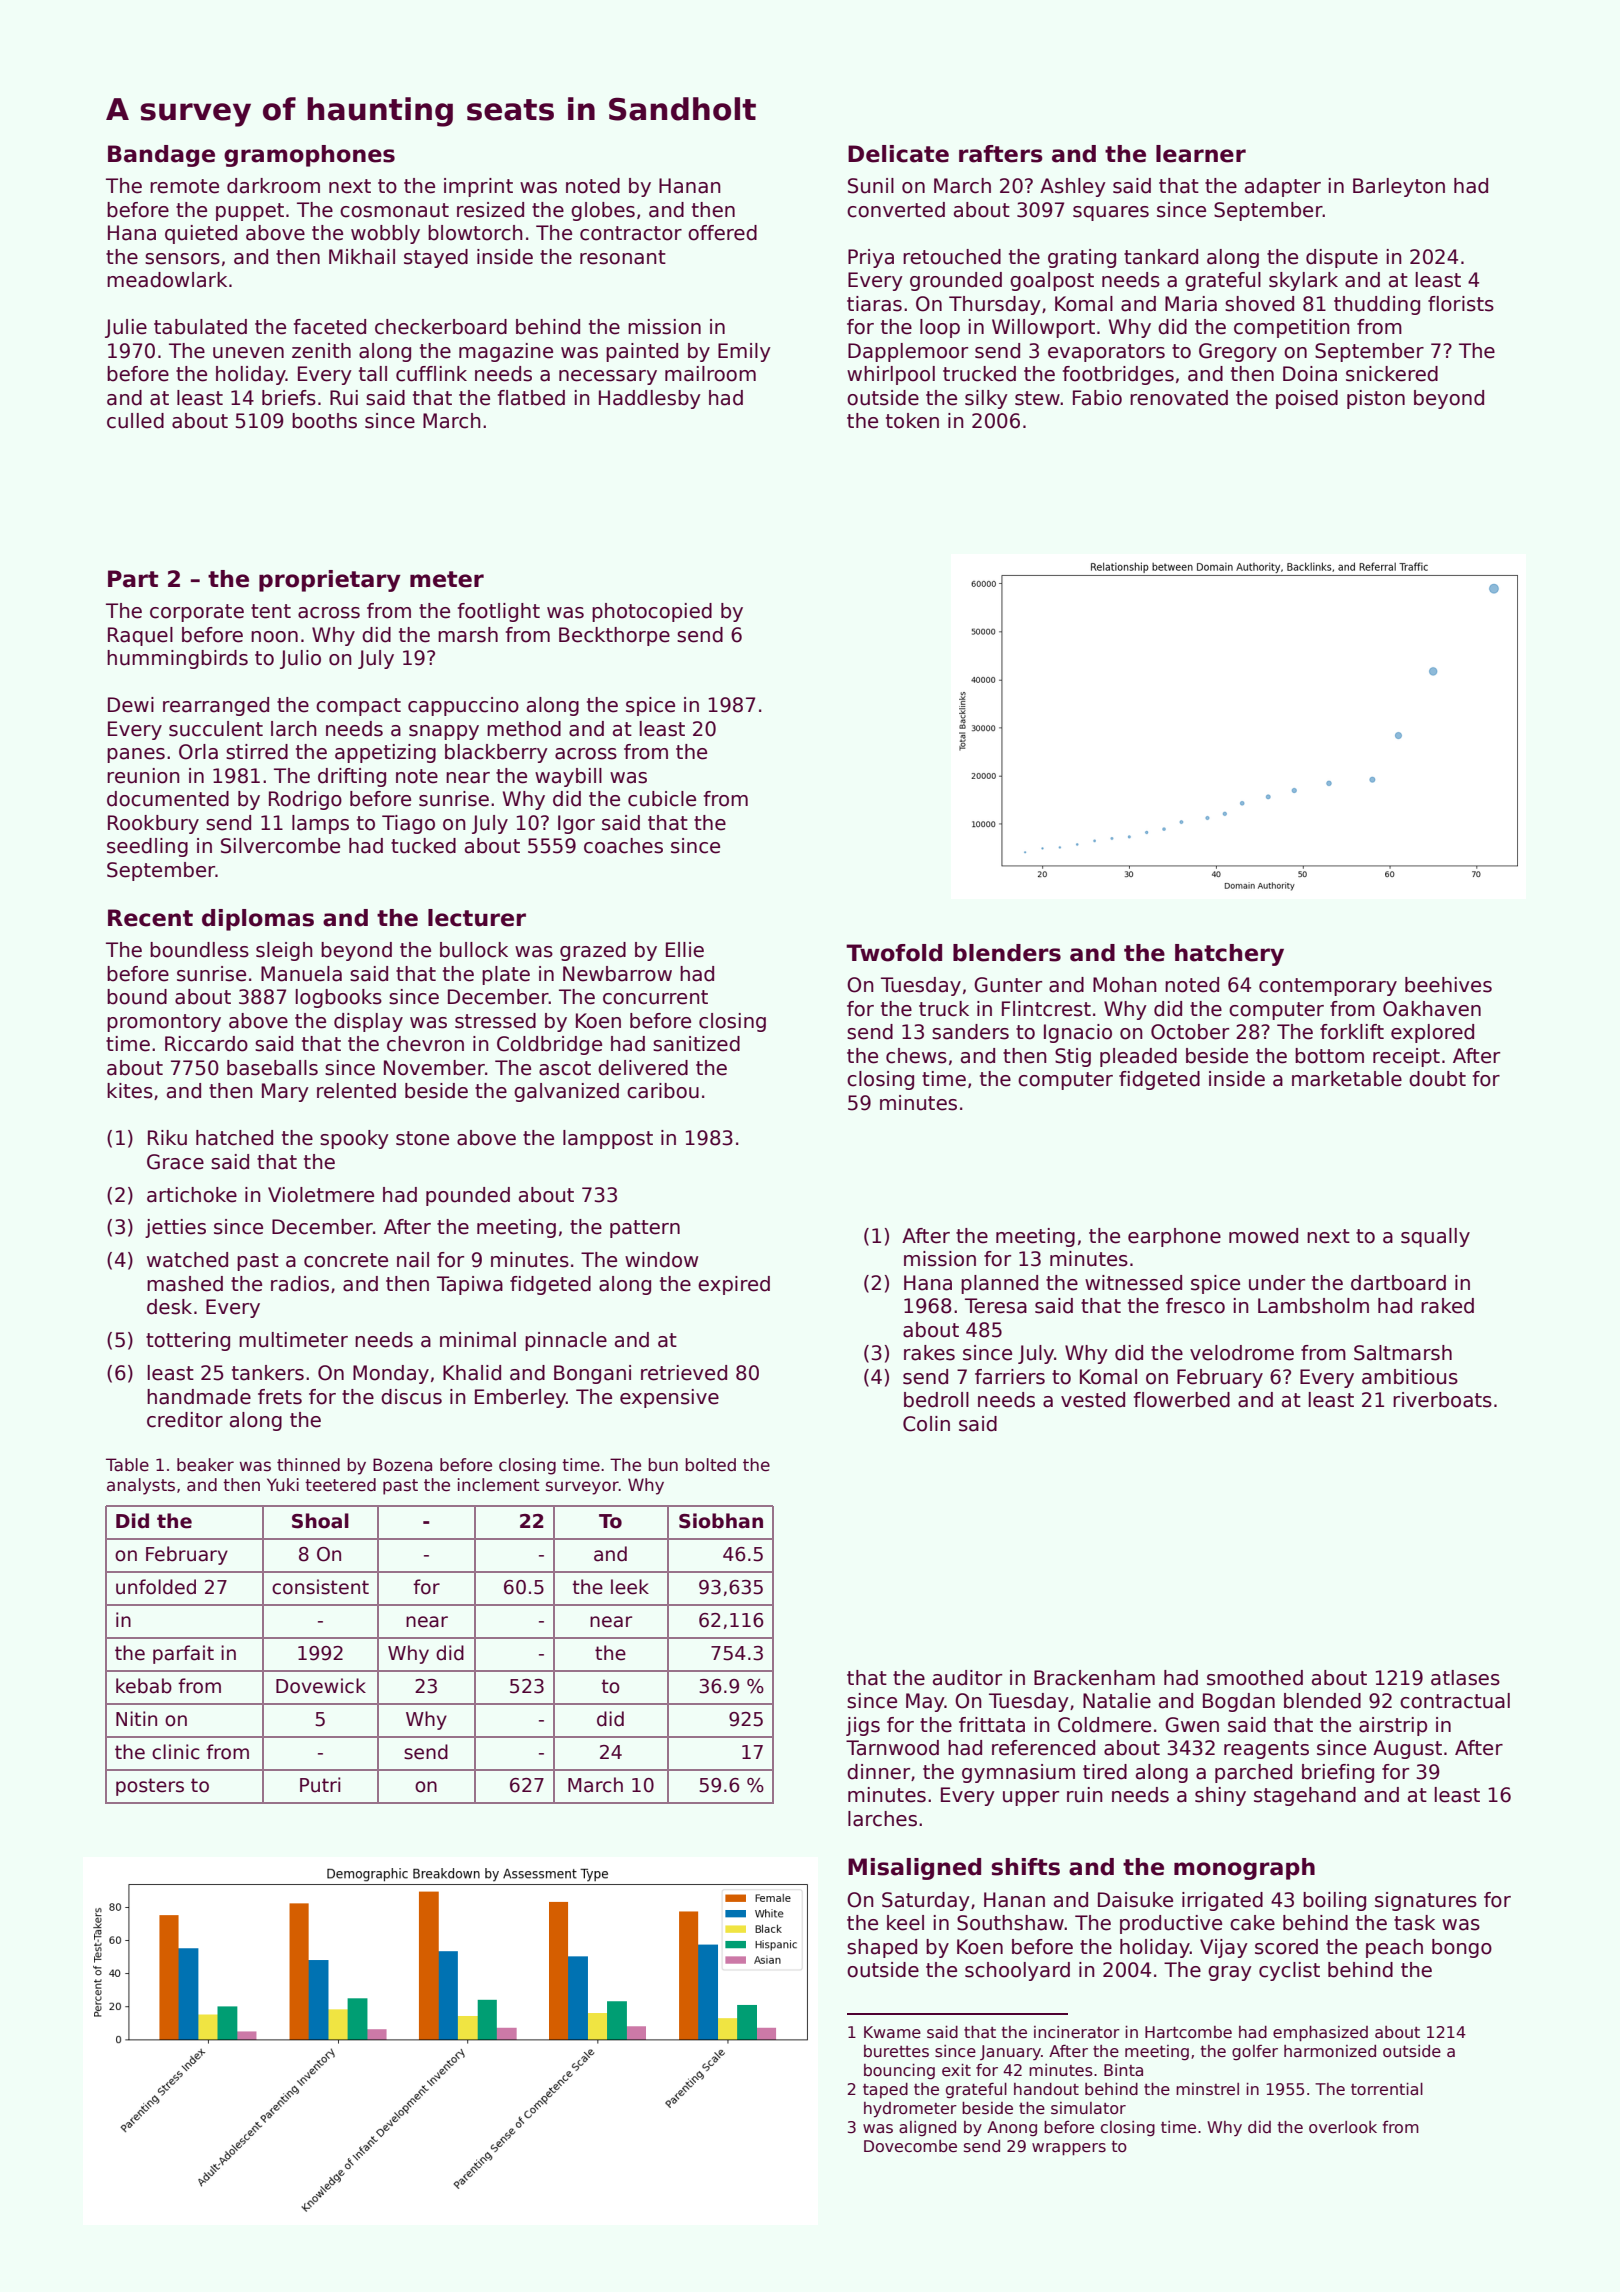 The image size is (1620, 2292). Describe the element at coordinates (1399, 187) in the image. I see `Barleyton` at that location.
